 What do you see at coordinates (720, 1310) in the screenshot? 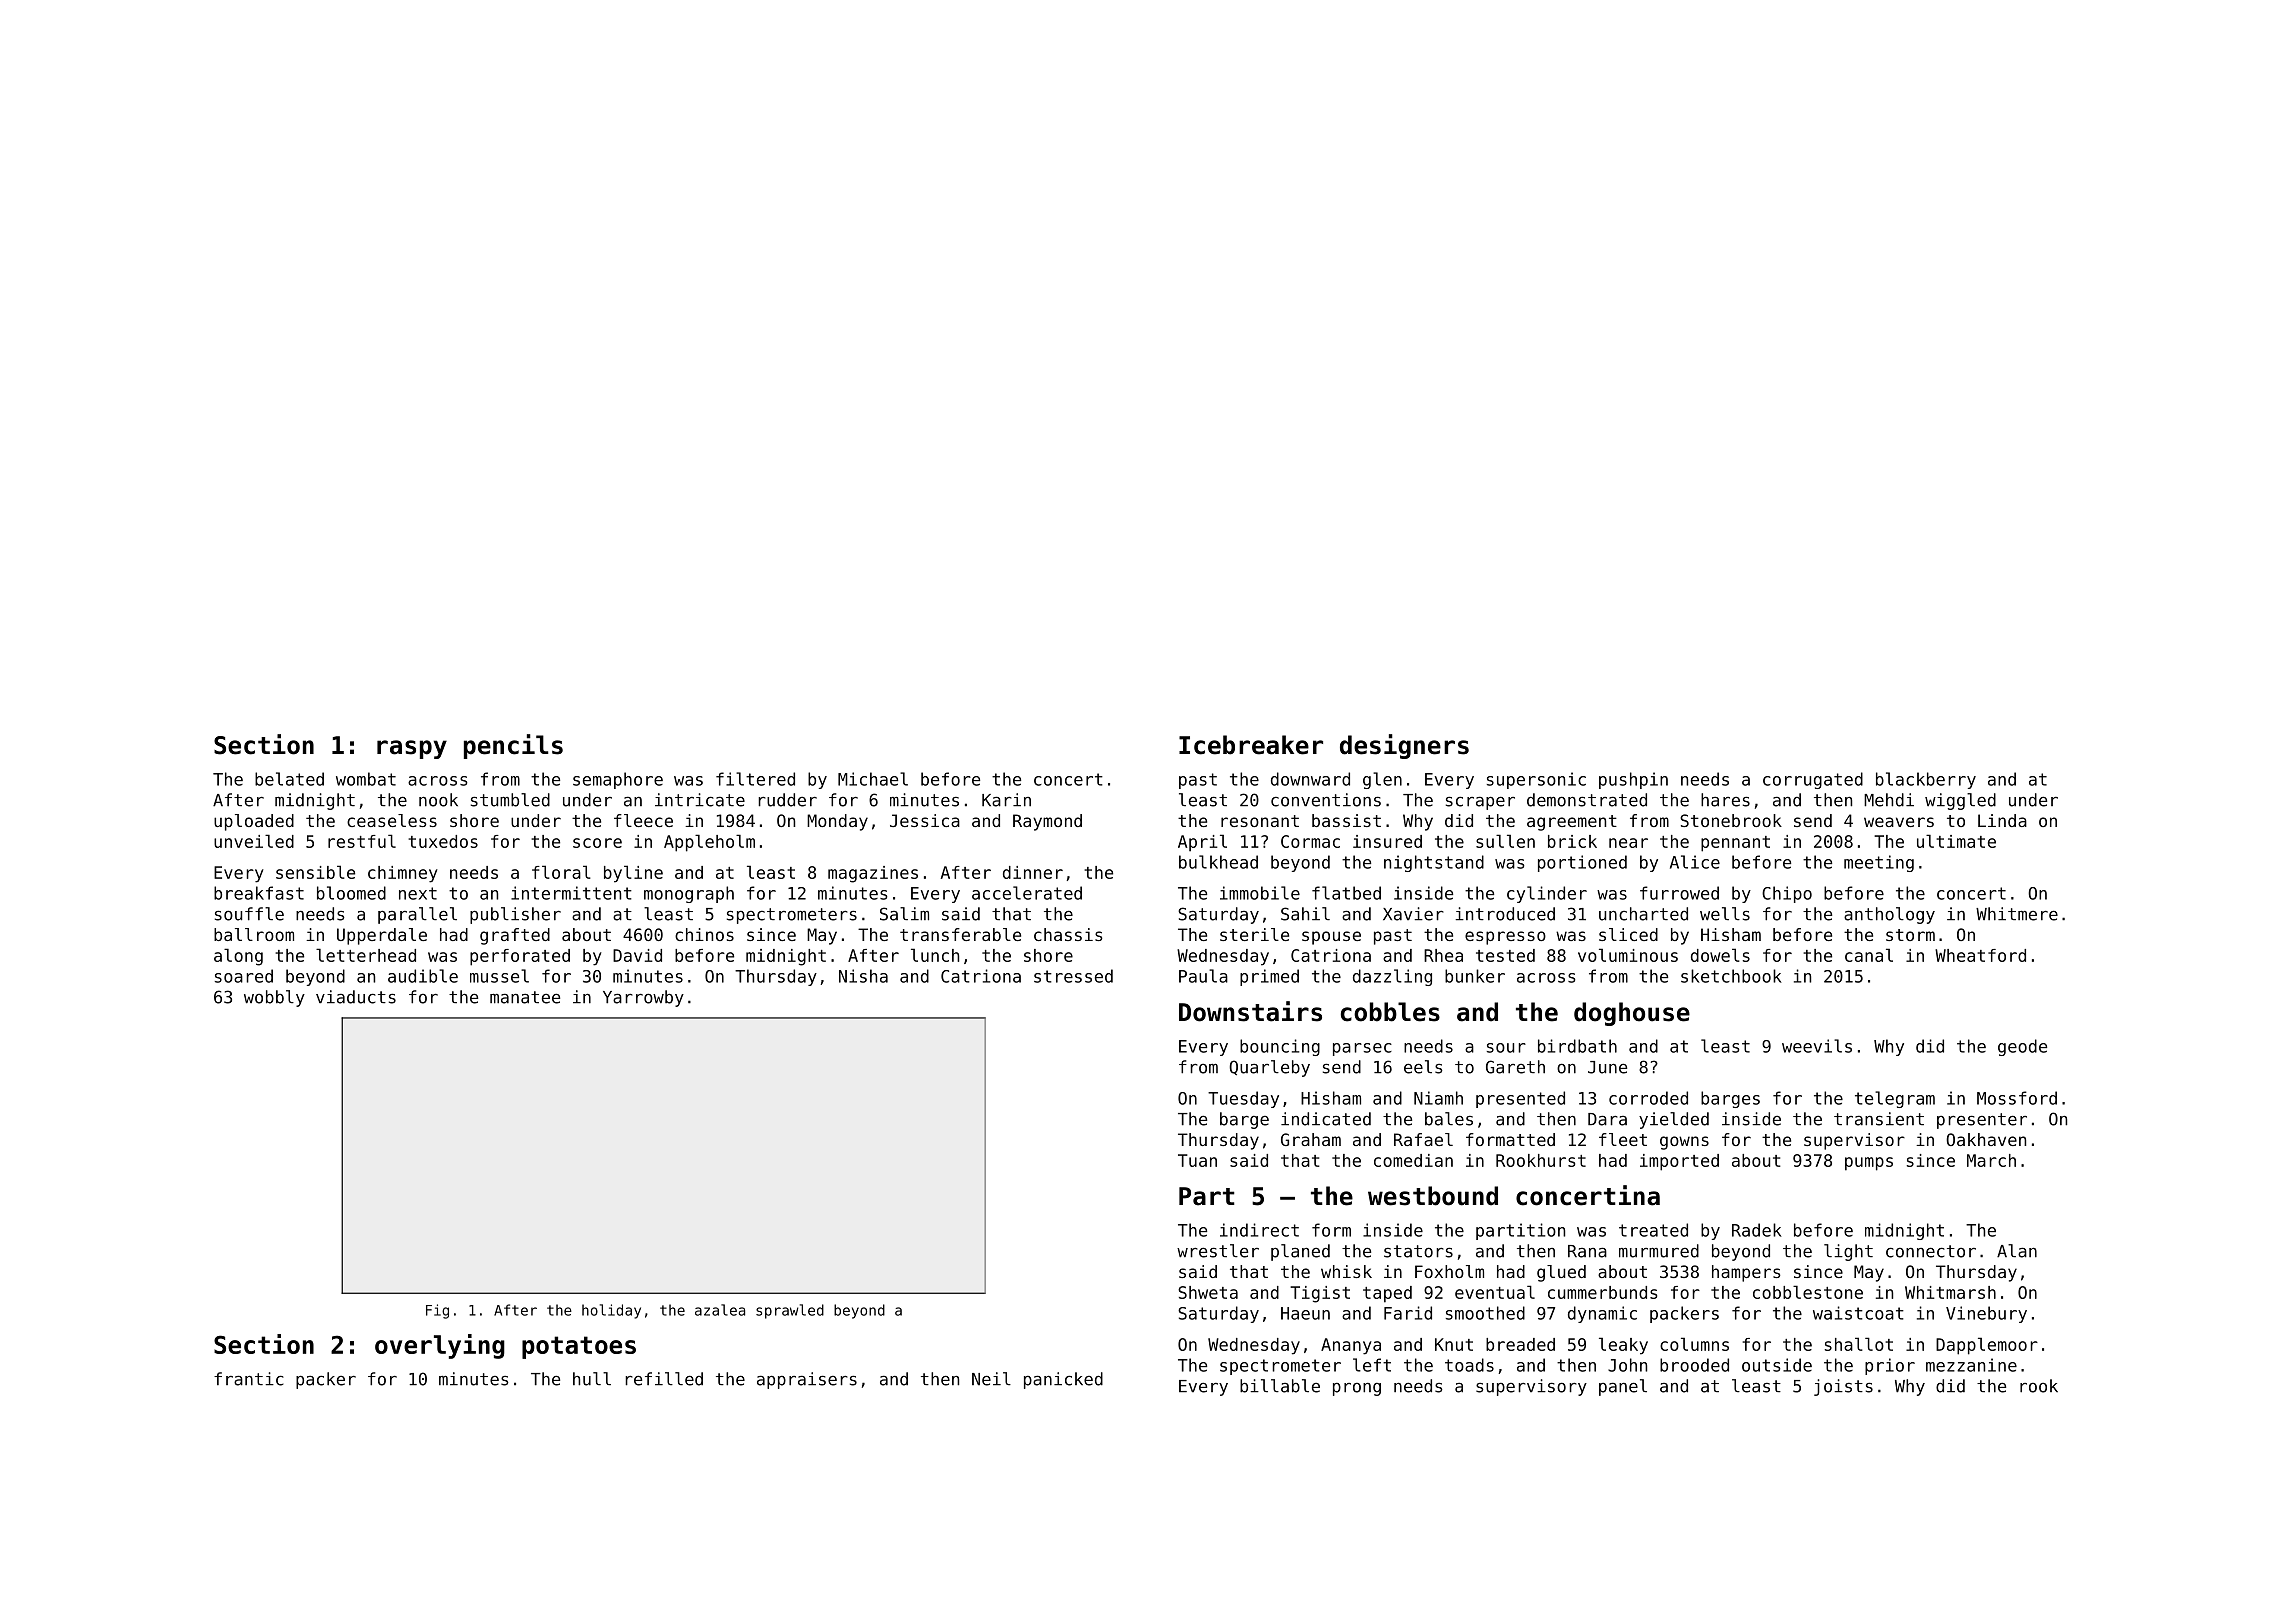
I see `azalea` at bounding box center [720, 1310].
